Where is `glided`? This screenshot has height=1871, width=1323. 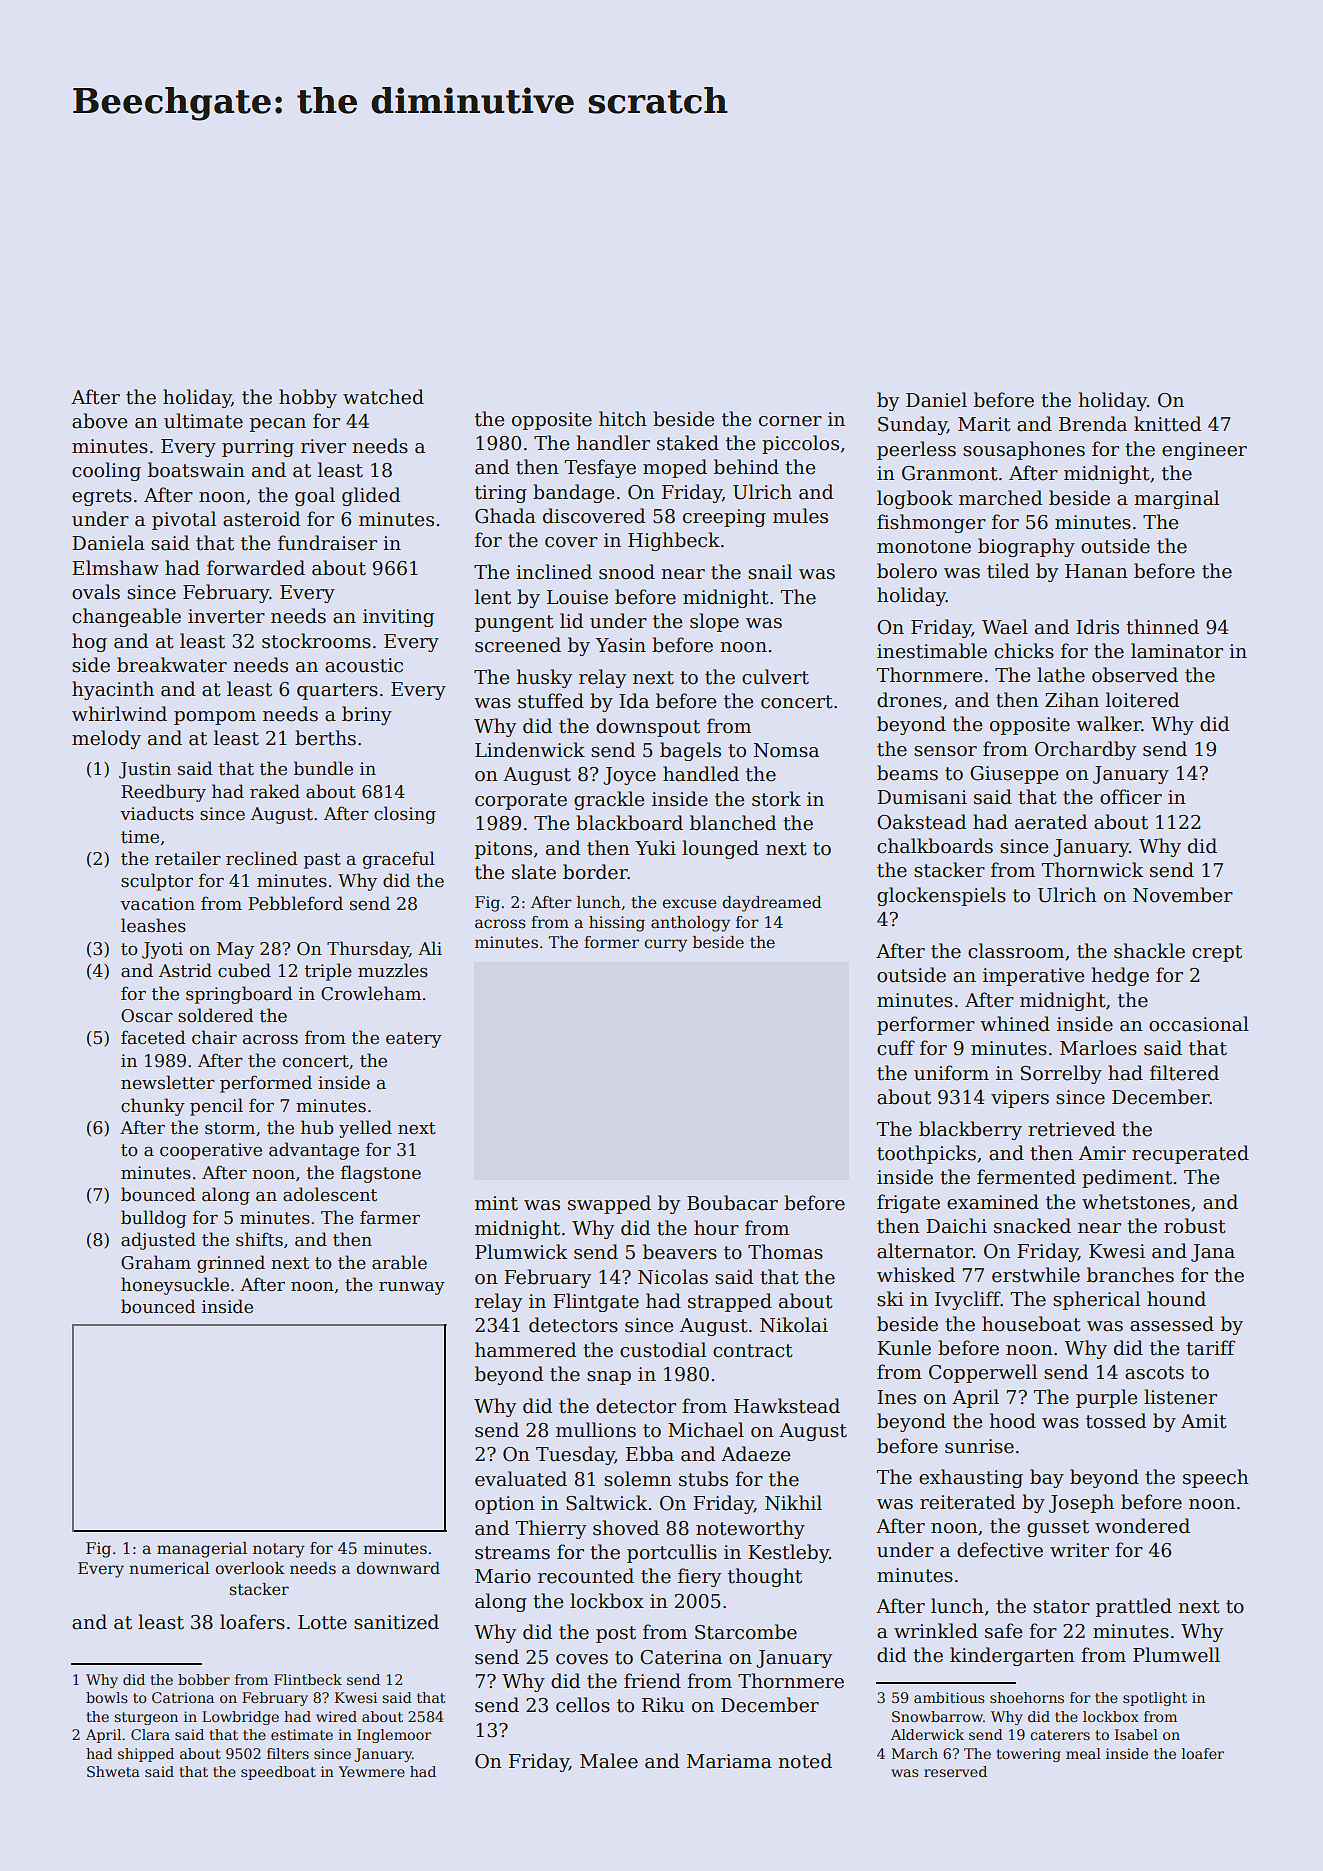
glided is located at coordinates (371, 496).
